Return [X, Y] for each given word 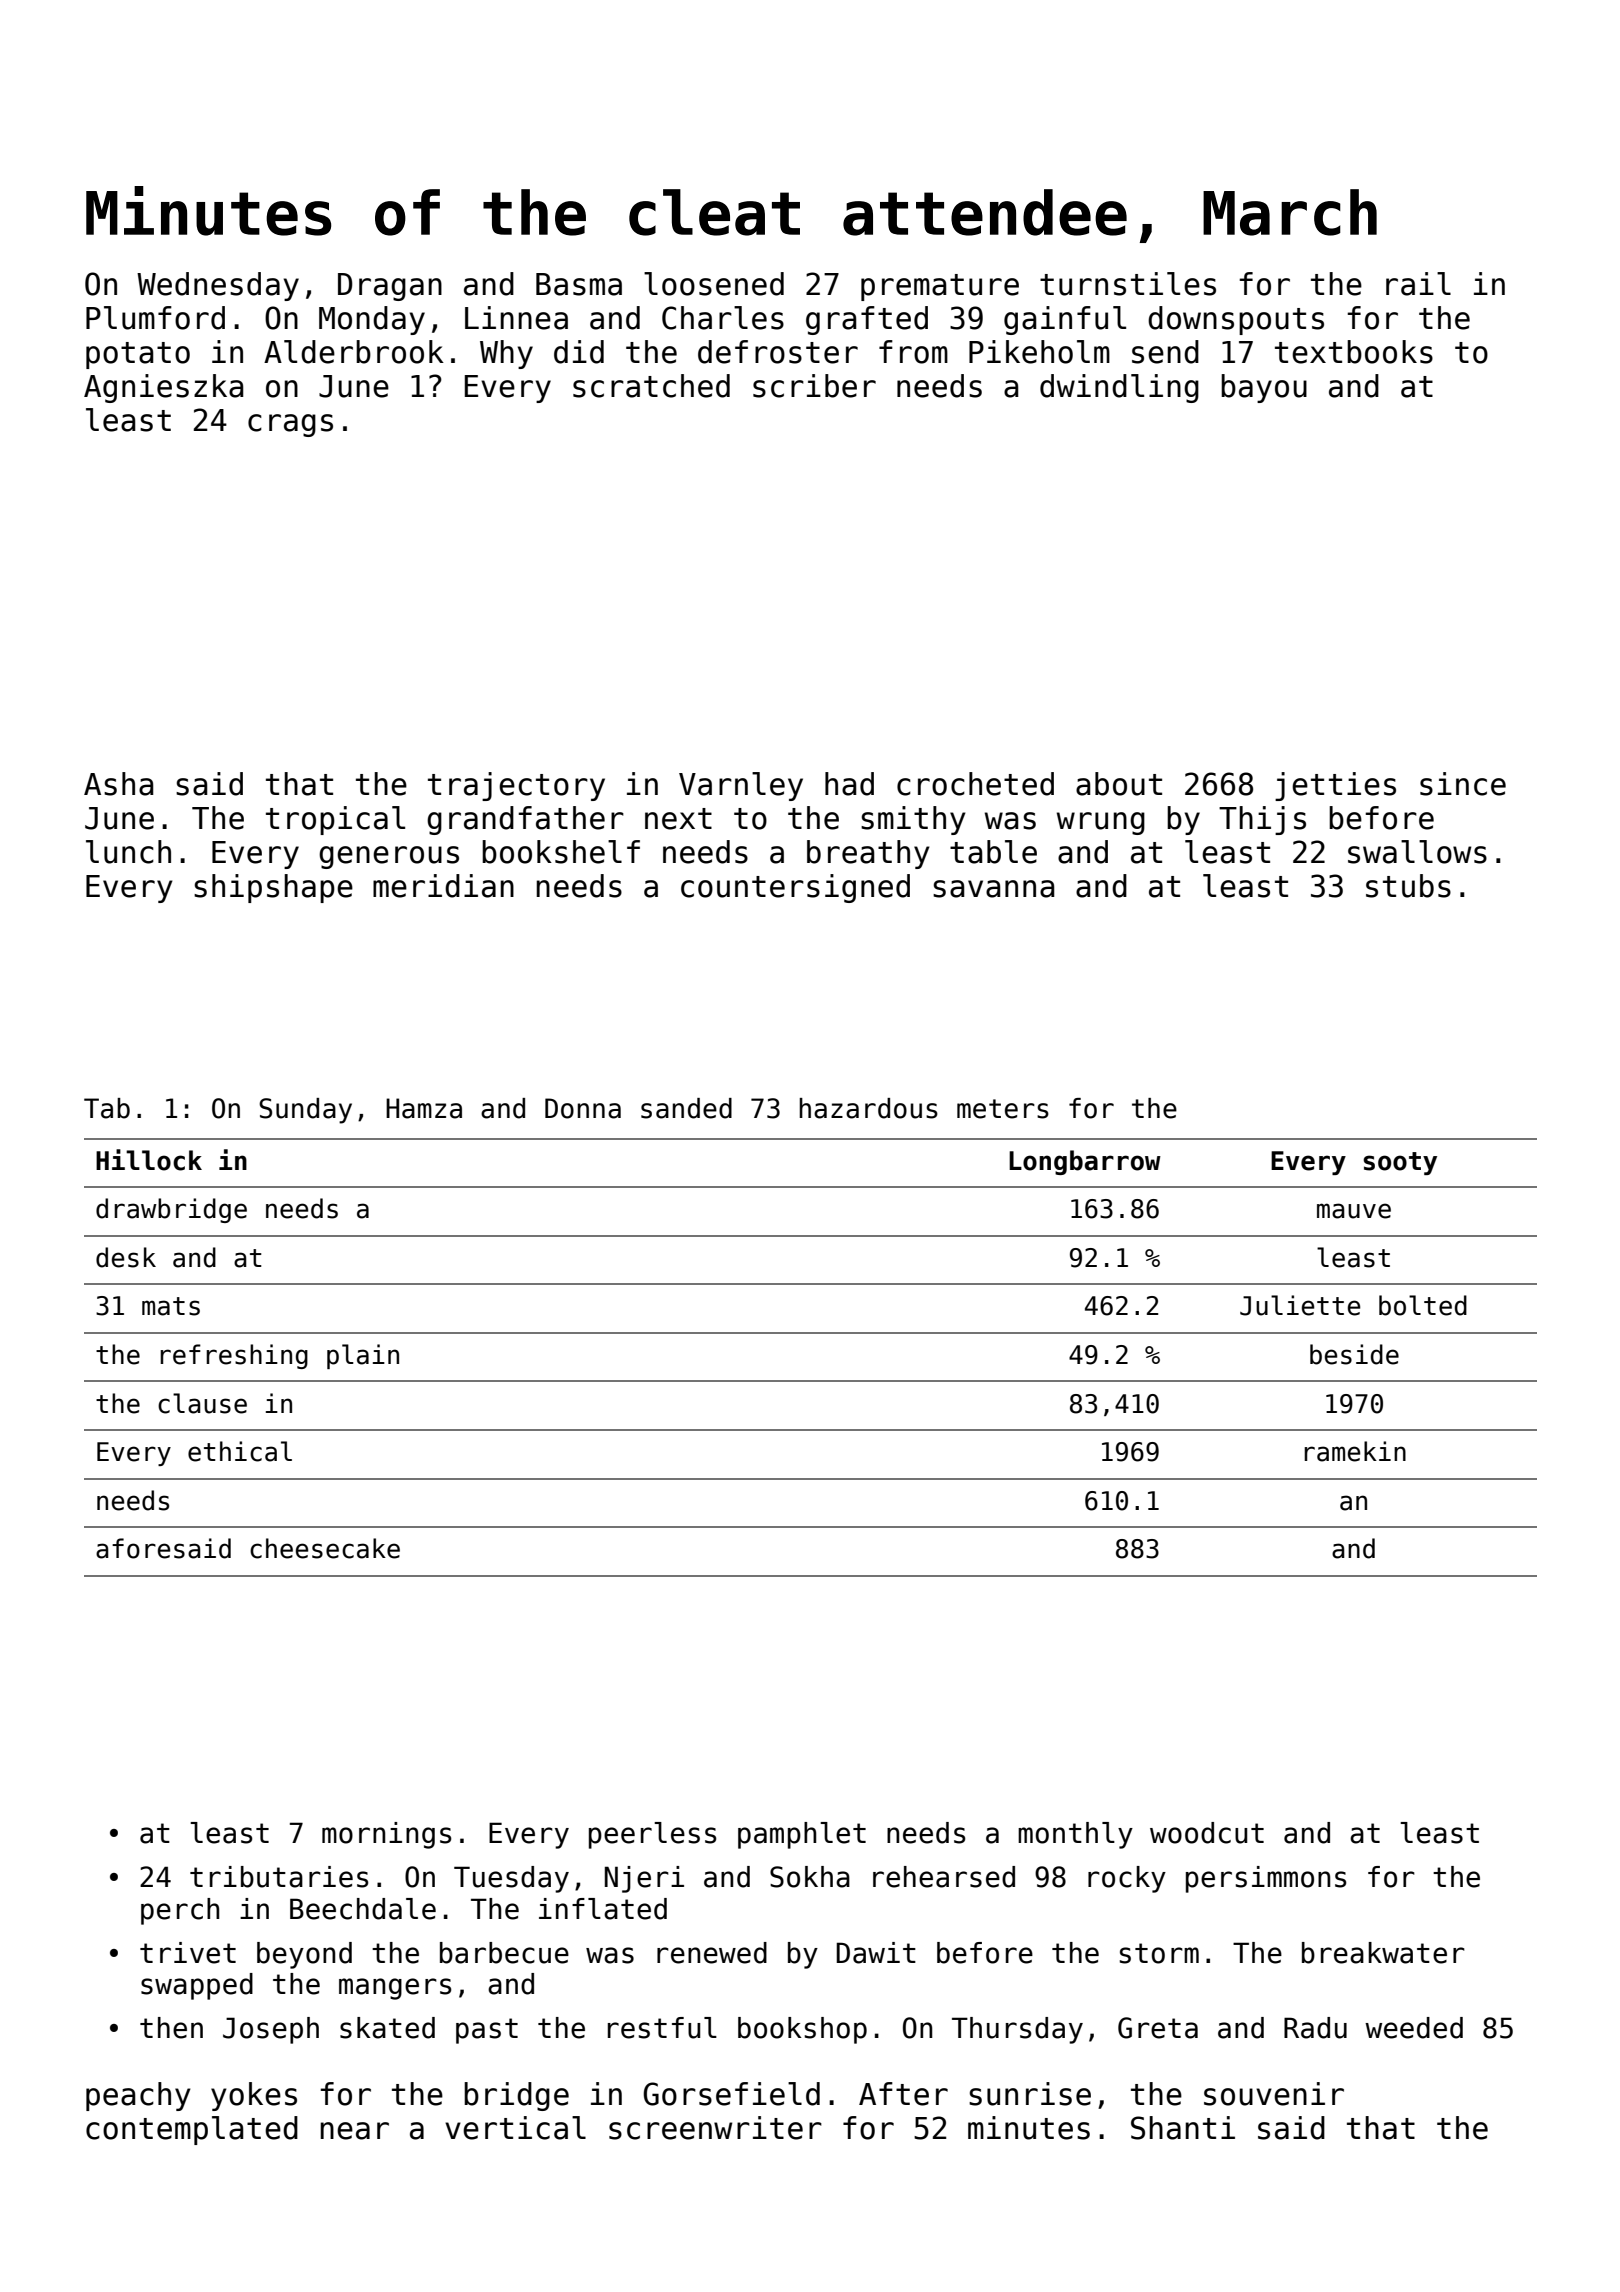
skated [387, 2028]
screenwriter [715, 2128]
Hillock [149, 1160]
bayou [1264, 388]
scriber [814, 386]
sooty [1400, 1163]
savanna [994, 889]
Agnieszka [164, 388]
